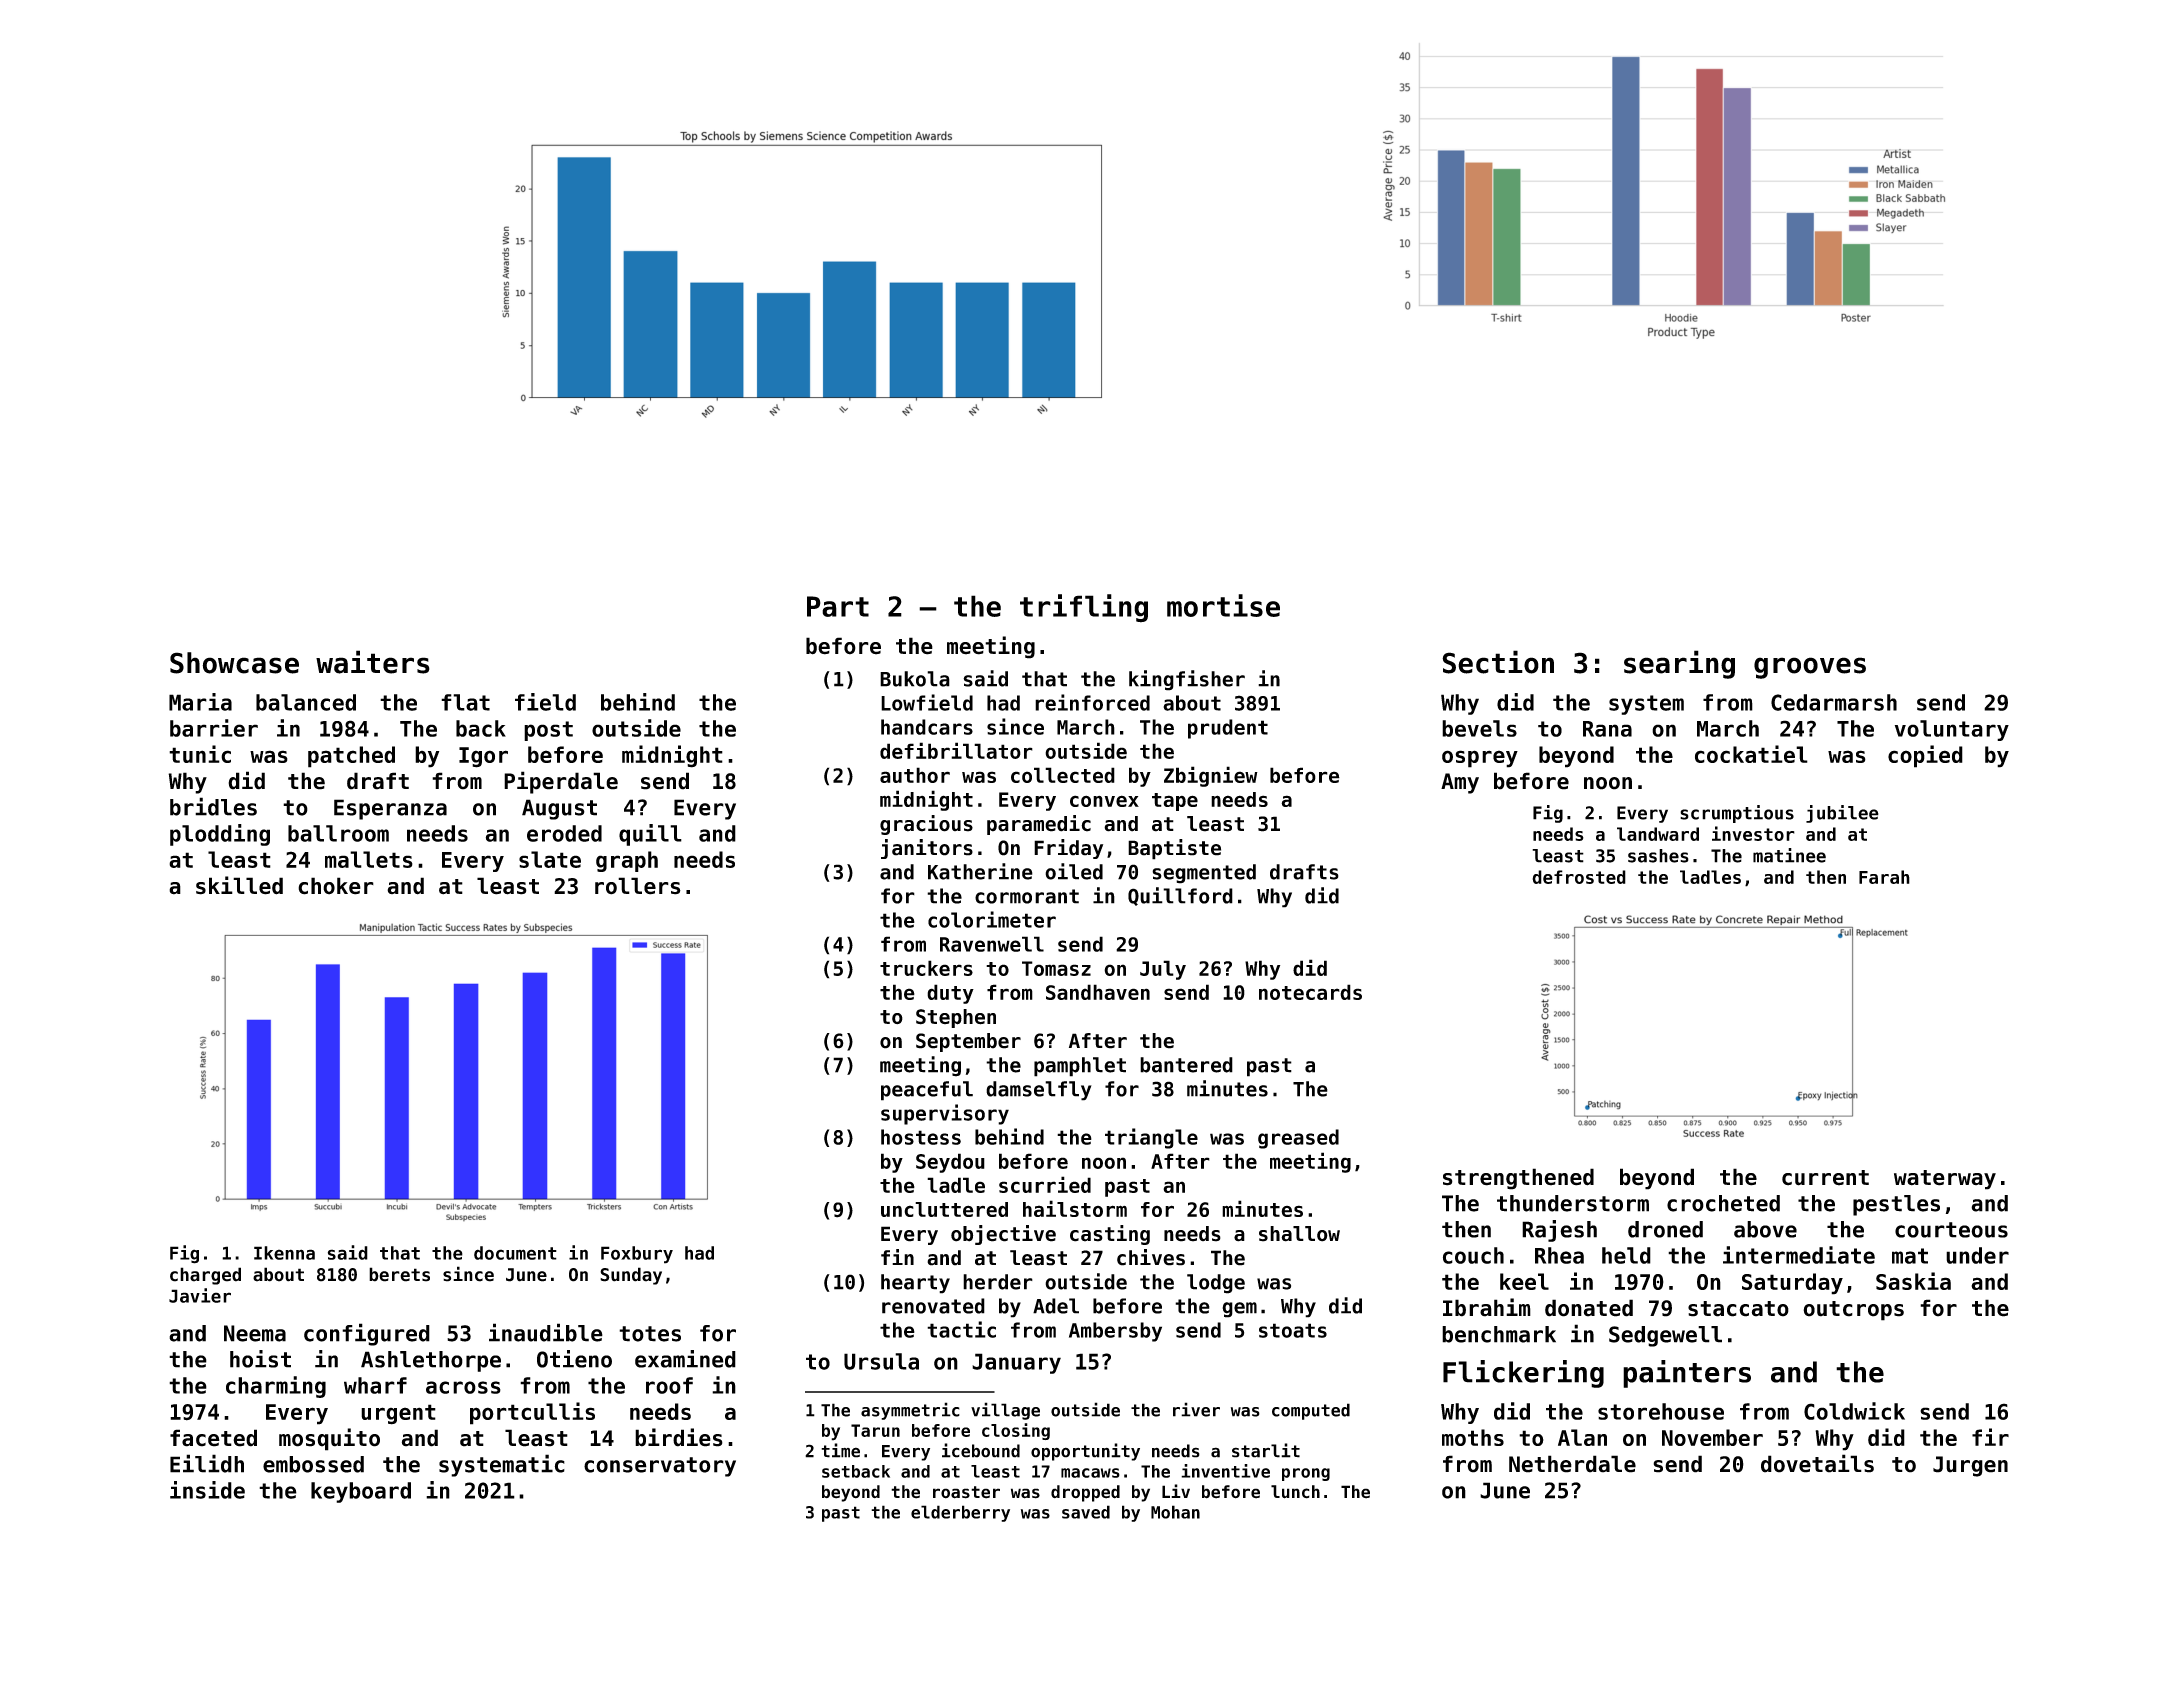 This screenshot has width=2178, height=1683. What do you see at coordinates (1310, 992) in the screenshot?
I see `notecards` at bounding box center [1310, 992].
